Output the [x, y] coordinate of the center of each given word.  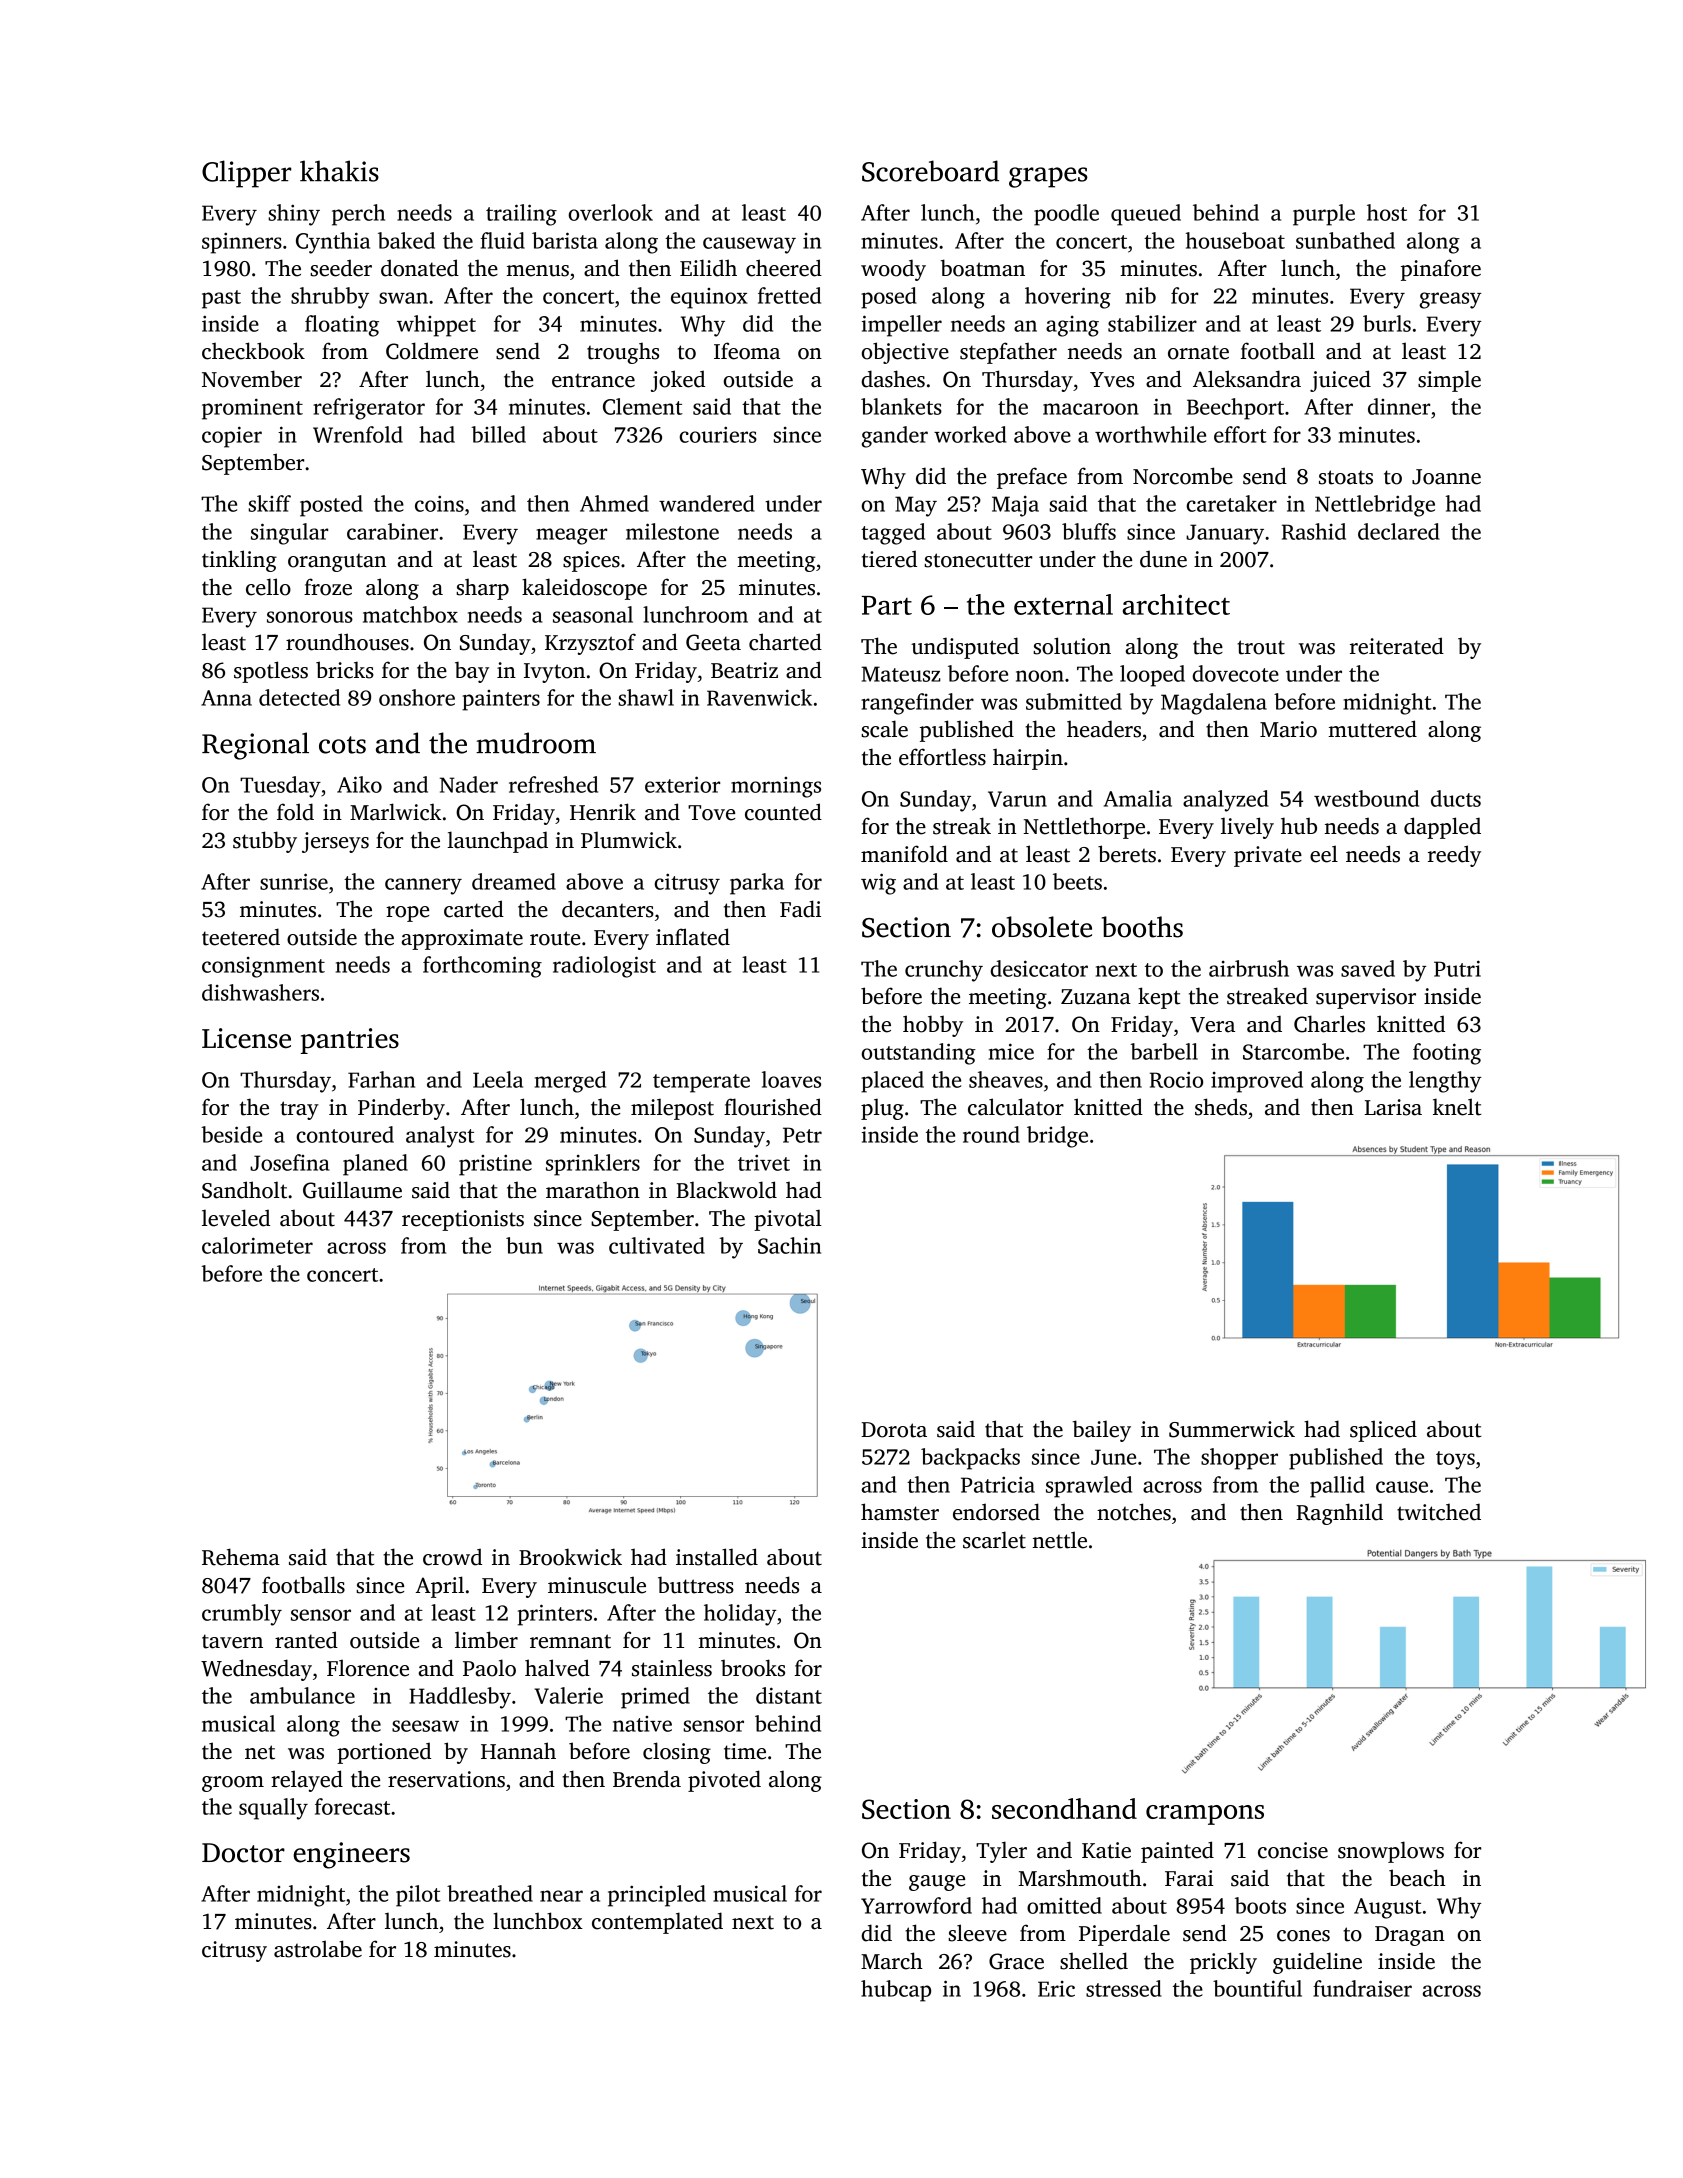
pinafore [1441, 270]
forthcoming [482, 967]
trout [1261, 647]
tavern [232, 1641]
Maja [1015, 506]
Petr [802, 1135]
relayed [307, 1781]
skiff [269, 503]
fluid [503, 240]
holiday [740, 1615]
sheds [1221, 1107]
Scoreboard [930, 171]
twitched [1439, 1512]
